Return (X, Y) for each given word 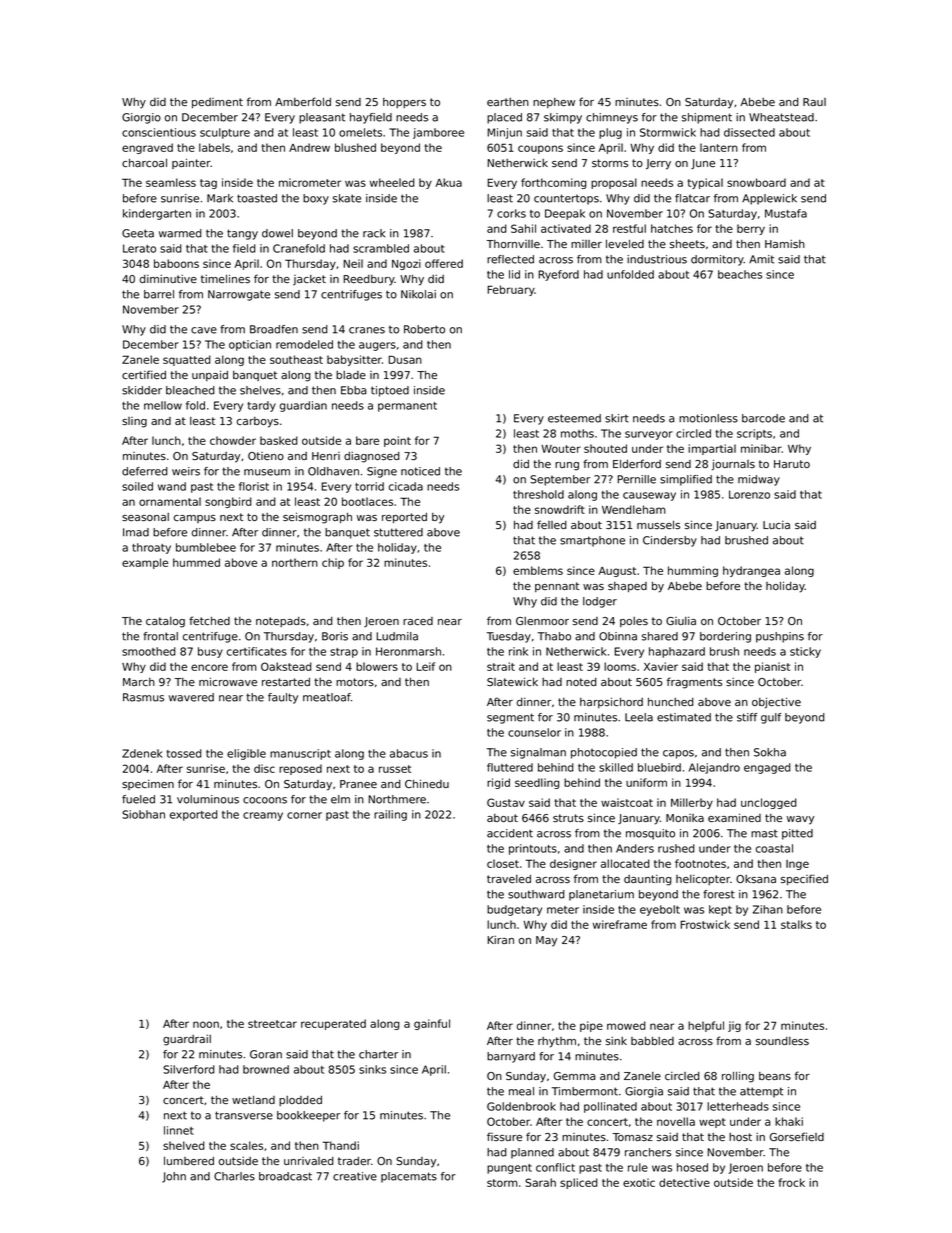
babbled (652, 1041)
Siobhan (143, 814)
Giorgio (141, 118)
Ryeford (558, 275)
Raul (814, 102)
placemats (409, 1177)
